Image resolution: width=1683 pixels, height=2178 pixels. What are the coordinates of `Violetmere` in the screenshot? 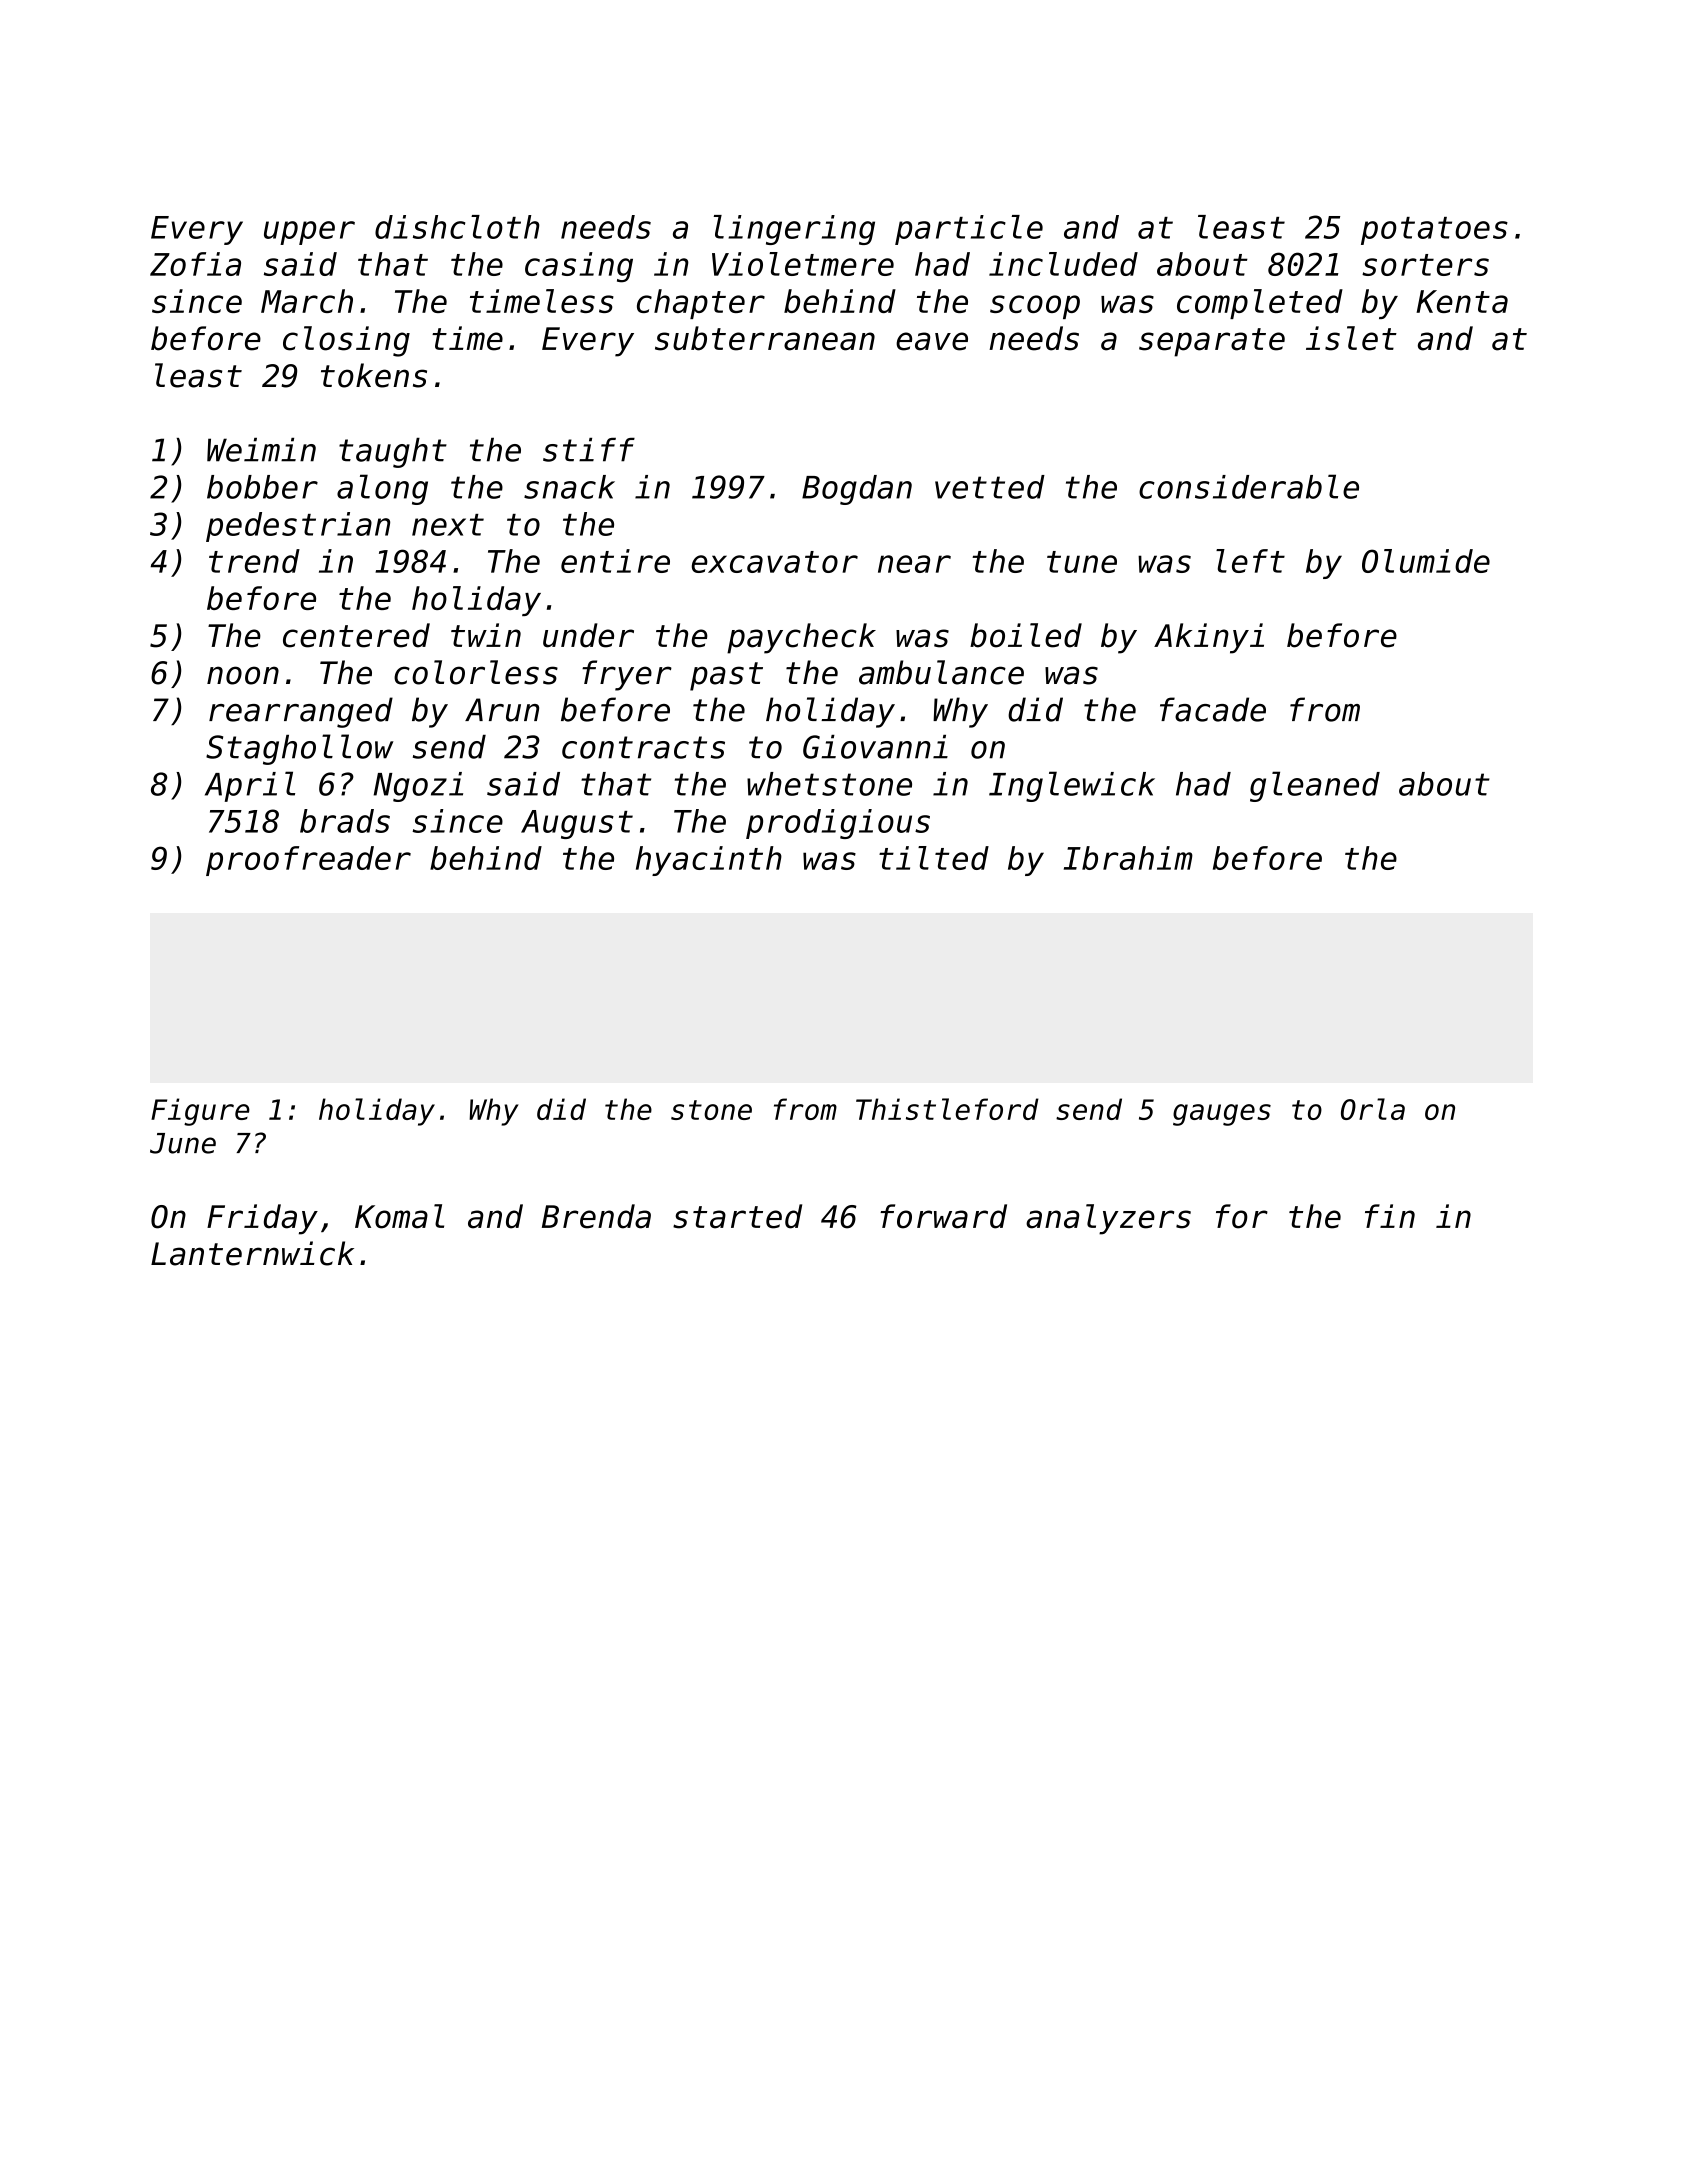 It's located at (803, 264).
